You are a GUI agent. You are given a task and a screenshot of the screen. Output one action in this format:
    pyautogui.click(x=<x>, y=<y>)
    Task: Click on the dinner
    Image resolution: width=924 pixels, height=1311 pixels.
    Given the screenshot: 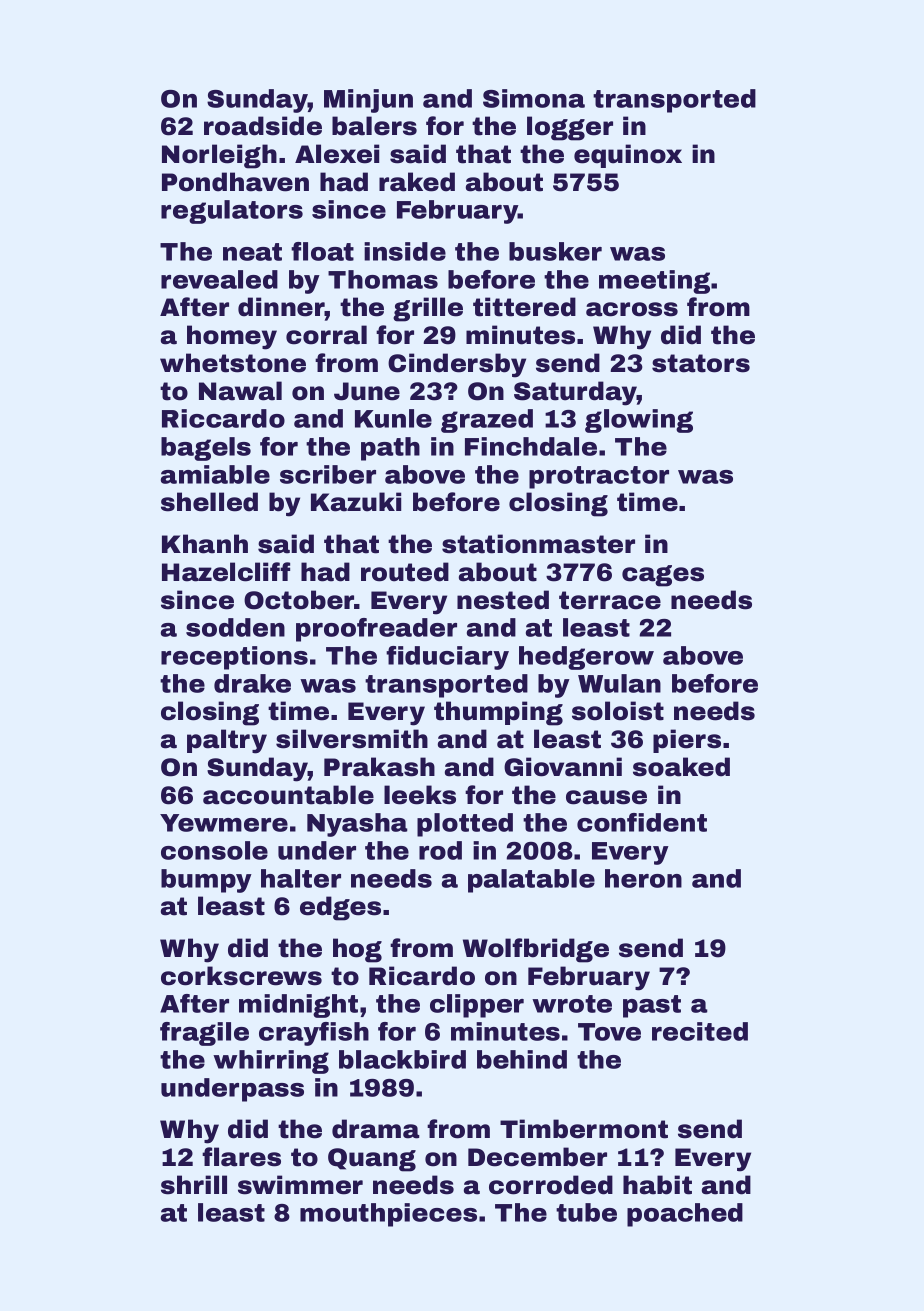 What is the action you would take?
    pyautogui.click(x=281, y=307)
